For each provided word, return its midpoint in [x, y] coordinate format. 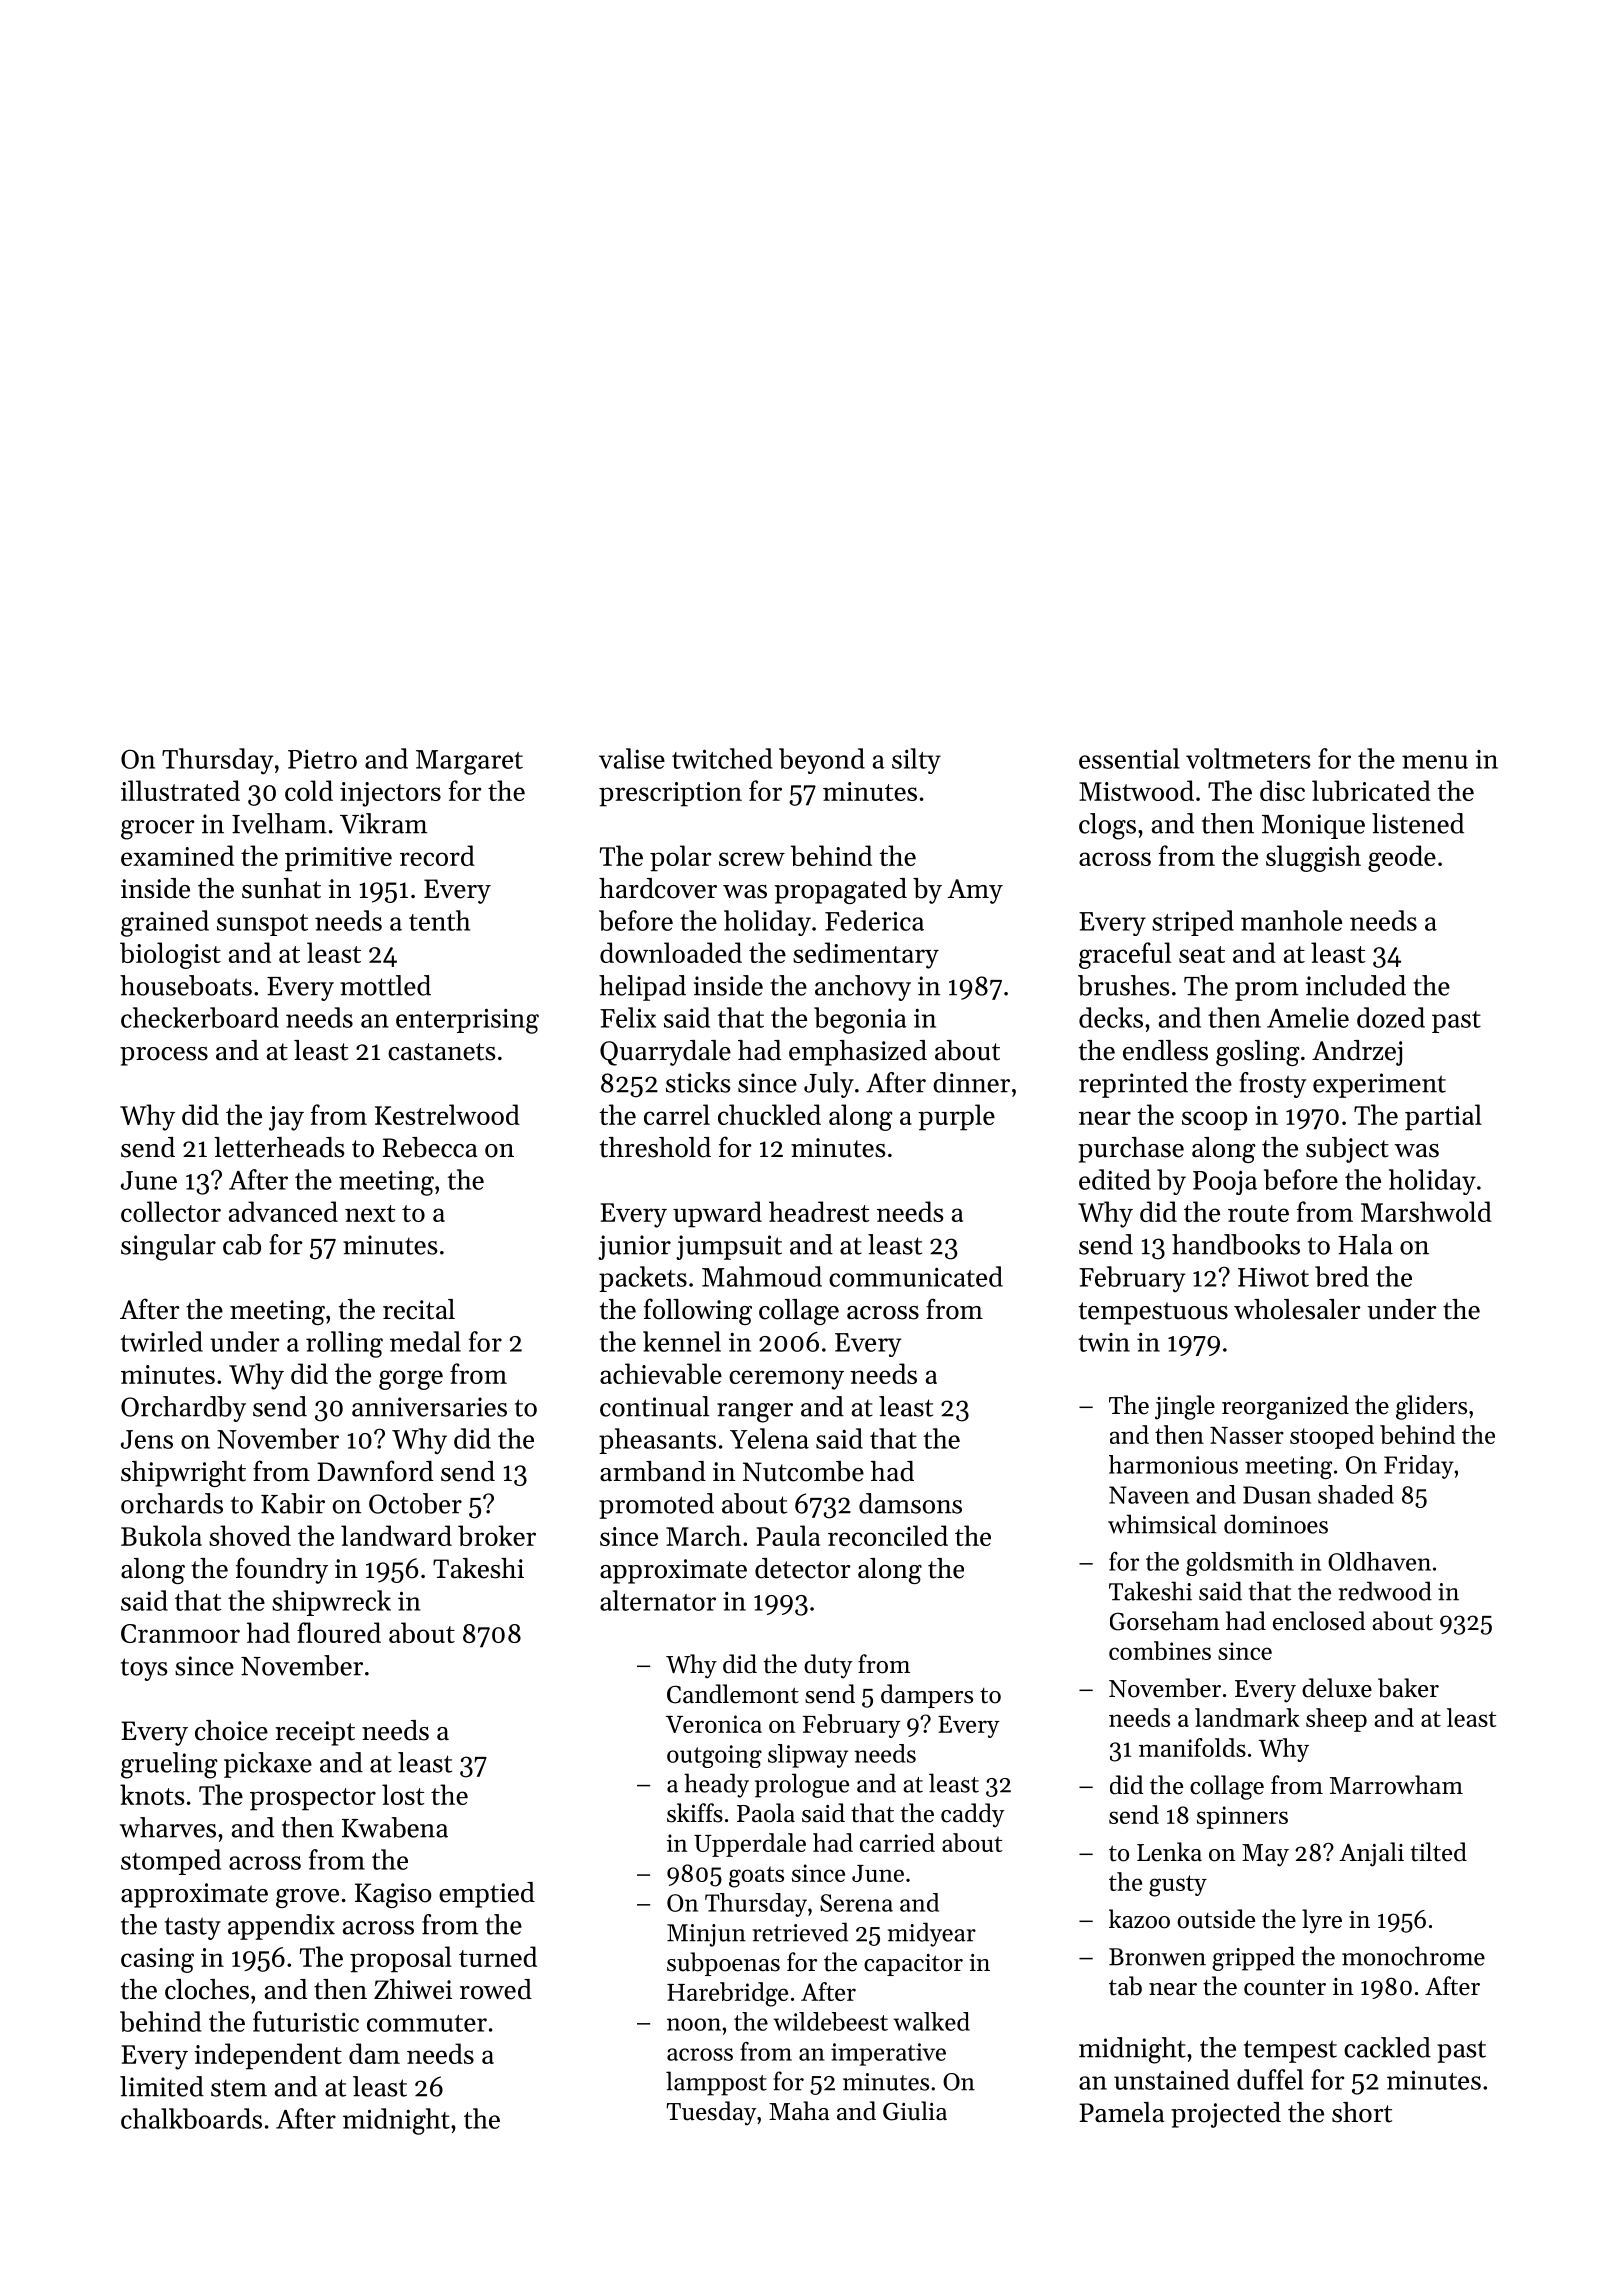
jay [286, 1118]
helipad [642, 988]
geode [1402, 858]
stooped [1332, 1437]
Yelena [769, 1438]
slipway [808, 1756]
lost [403, 1794]
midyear [932, 1934]
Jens [147, 1439]
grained [165, 923]
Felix [628, 1017]
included [1356, 985]
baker [1408, 1688]
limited [162, 2086]
